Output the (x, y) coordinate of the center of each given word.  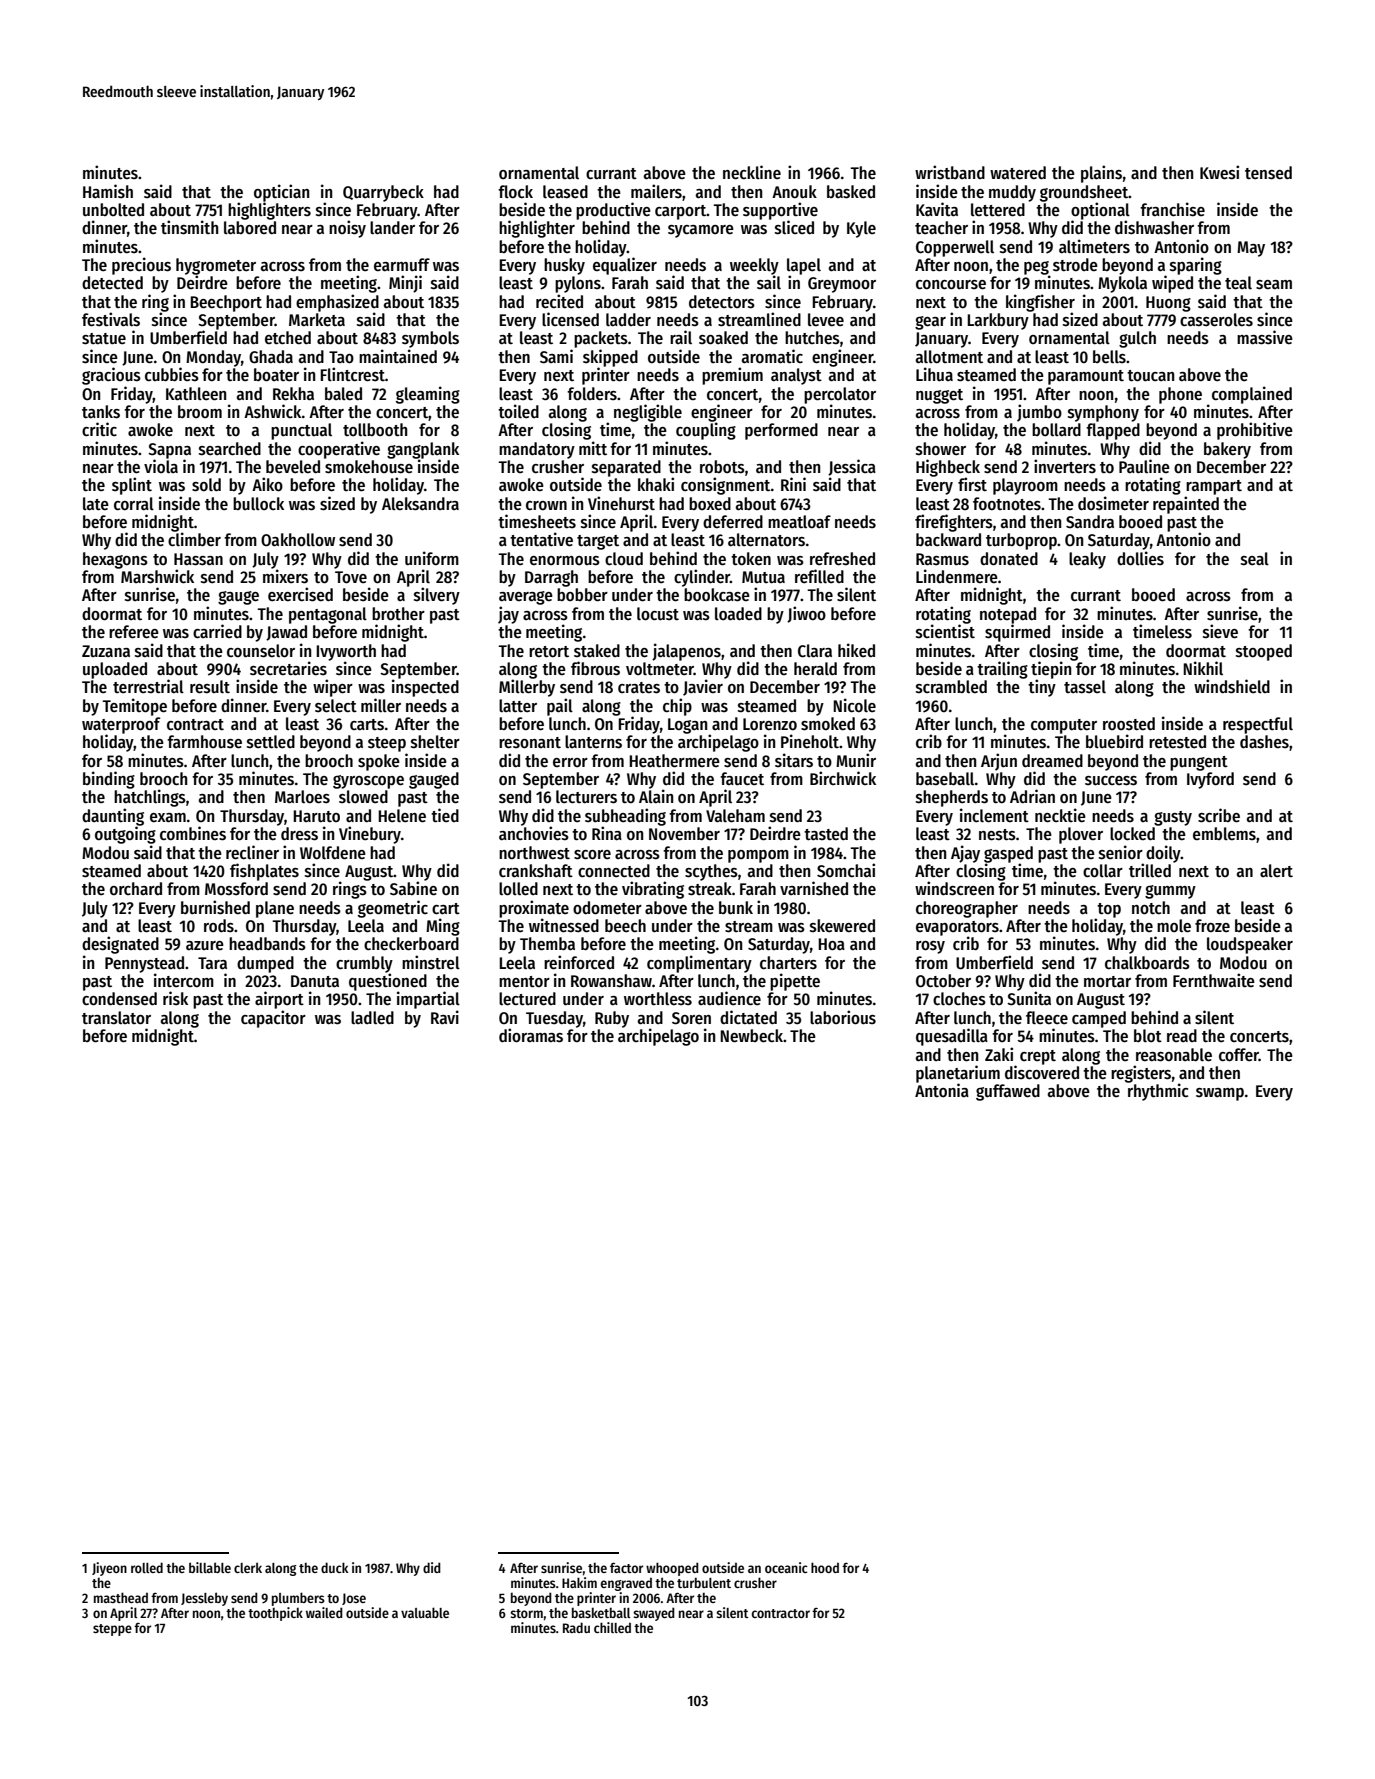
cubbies (172, 374)
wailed (324, 1612)
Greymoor (842, 285)
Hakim (579, 1582)
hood (825, 1567)
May (1251, 249)
